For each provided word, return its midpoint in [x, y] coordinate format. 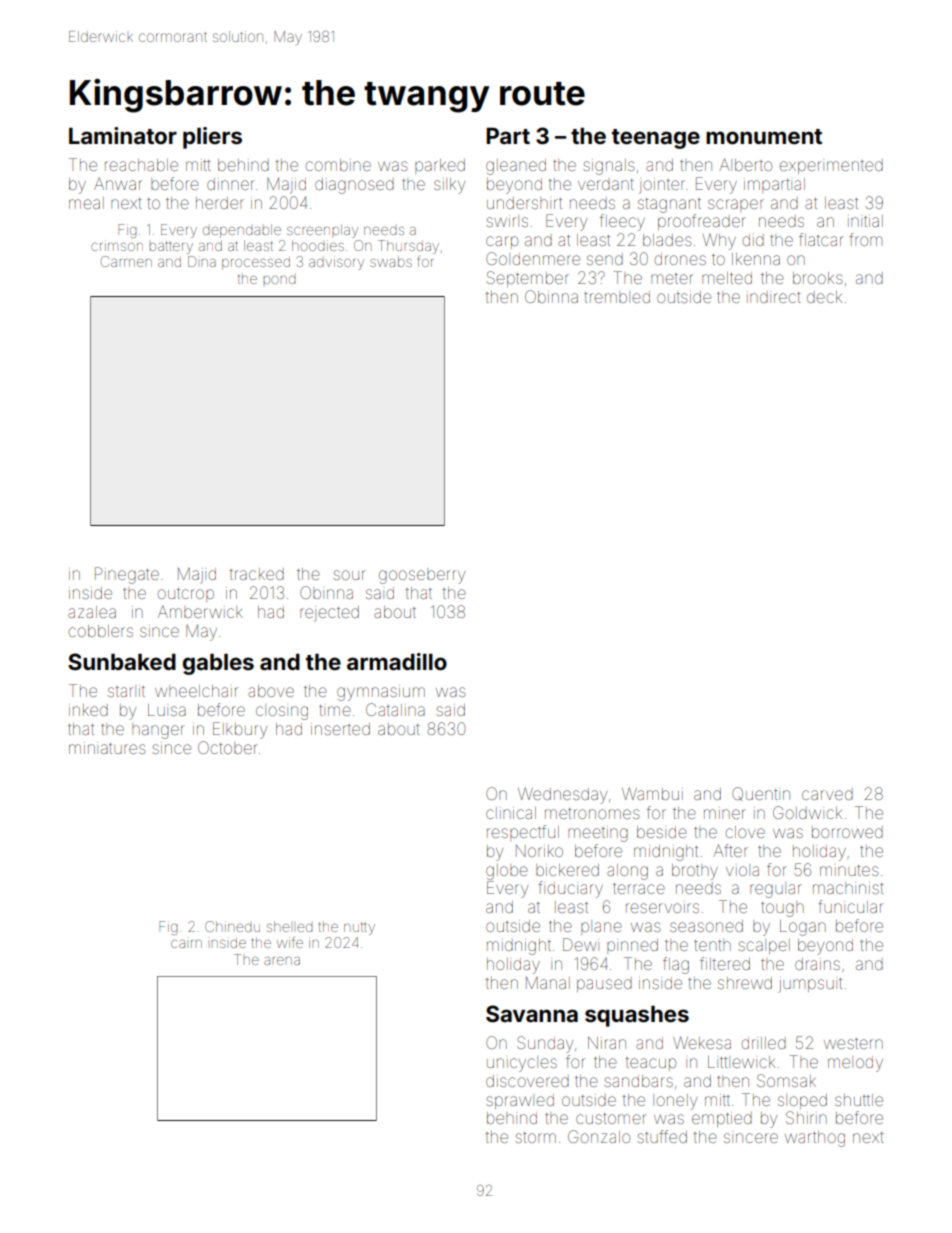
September [528, 279]
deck [824, 297]
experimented [831, 167]
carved [827, 795]
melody [855, 1064]
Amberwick [200, 611]
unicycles [522, 1064]
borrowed [847, 832]
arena [282, 961]
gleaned [516, 167]
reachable [141, 165]
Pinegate [127, 575]
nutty [359, 928]
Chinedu [232, 926]
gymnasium [381, 693]
